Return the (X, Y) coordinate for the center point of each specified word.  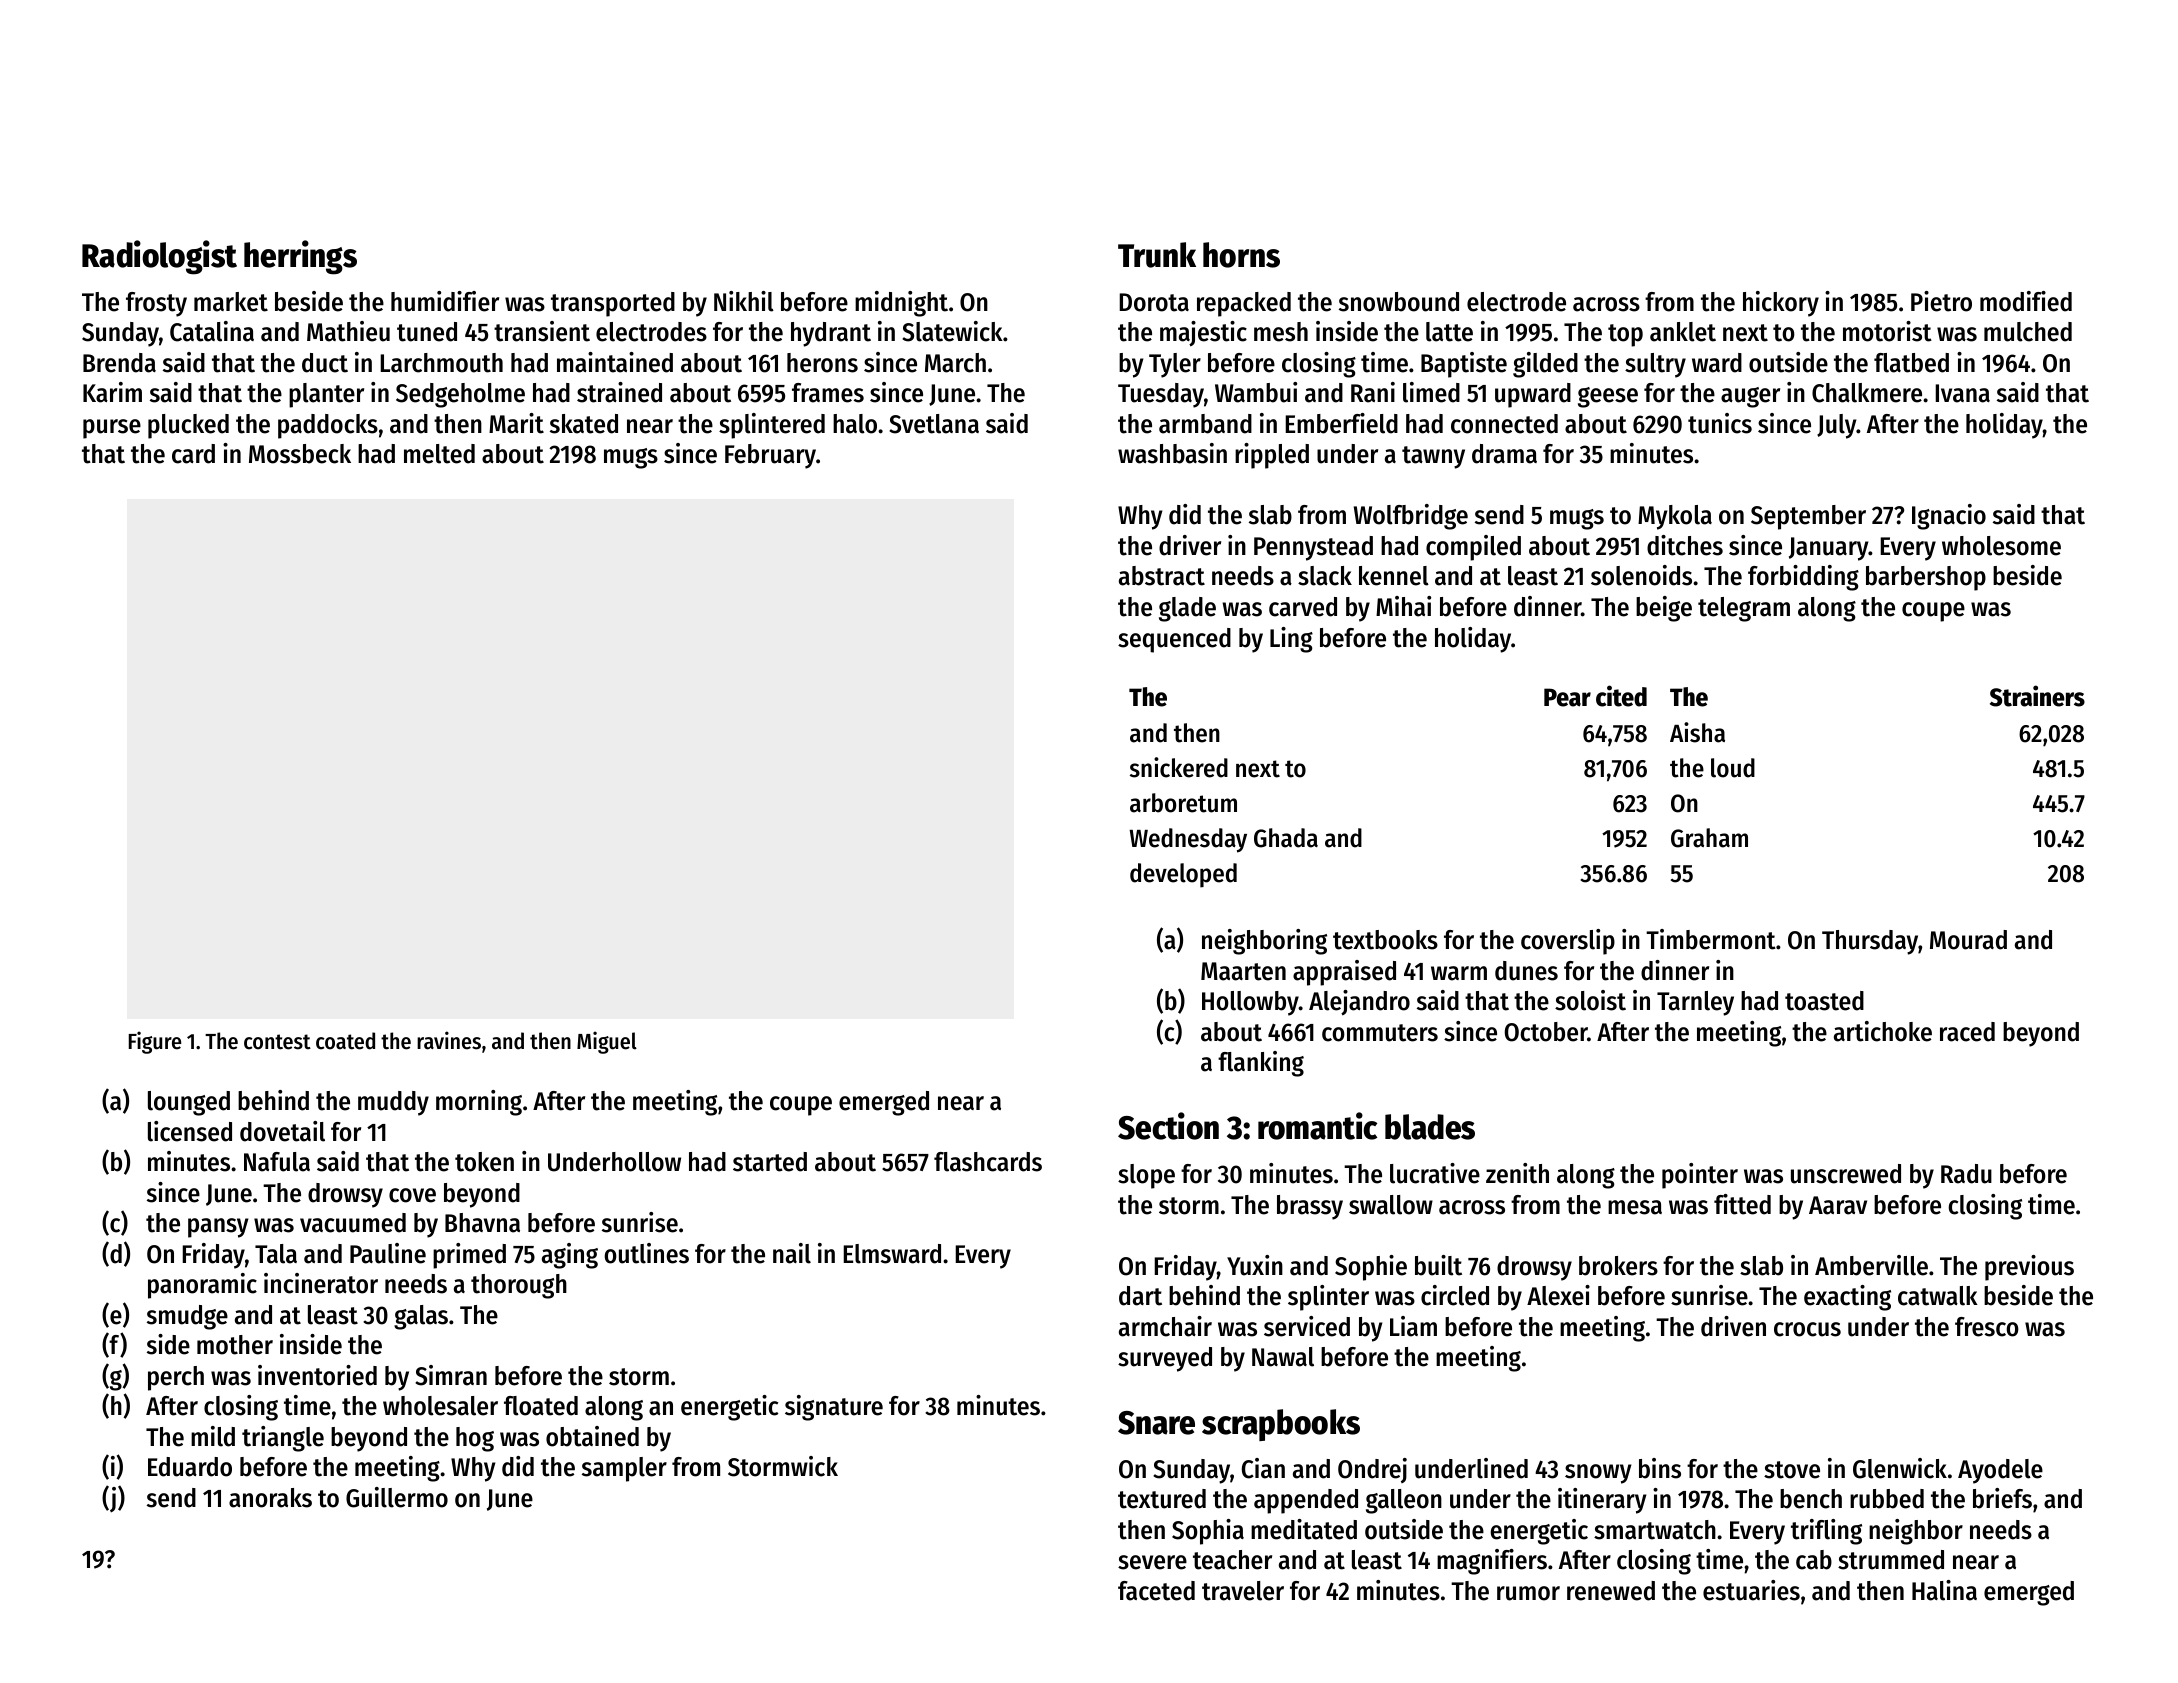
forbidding (1803, 578)
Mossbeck (300, 454)
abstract (1162, 576)
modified (2026, 301)
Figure (155, 1042)
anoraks (270, 1498)
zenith (1517, 1173)
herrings (300, 257)
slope (1146, 1176)
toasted (1824, 1001)
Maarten (1243, 971)
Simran (451, 1375)
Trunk (1157, 255)
